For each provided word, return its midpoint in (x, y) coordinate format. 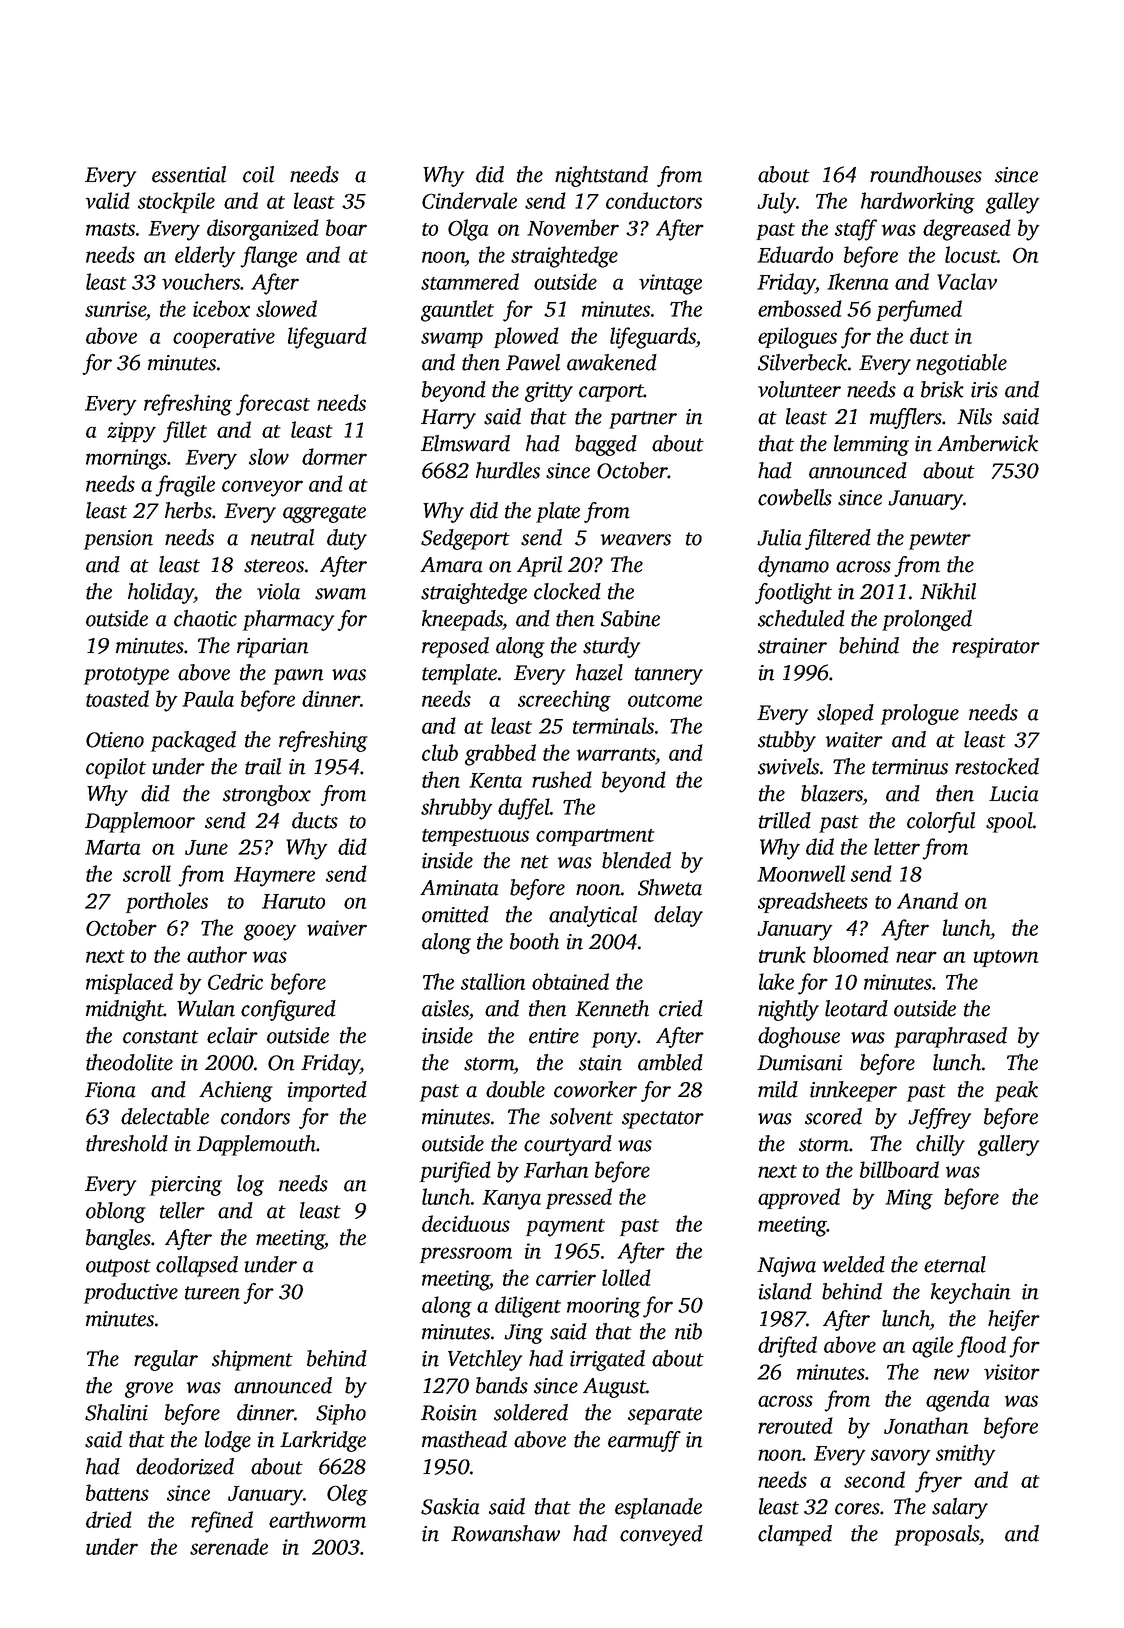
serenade (229, 1546)
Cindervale (469, 200)
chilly (940, 1145)
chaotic (205, 618)
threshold (127, 1143)
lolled (626, 1277)
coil (258, 174)
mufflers (906, 418)
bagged (606, 445)
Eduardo (795, 254)
